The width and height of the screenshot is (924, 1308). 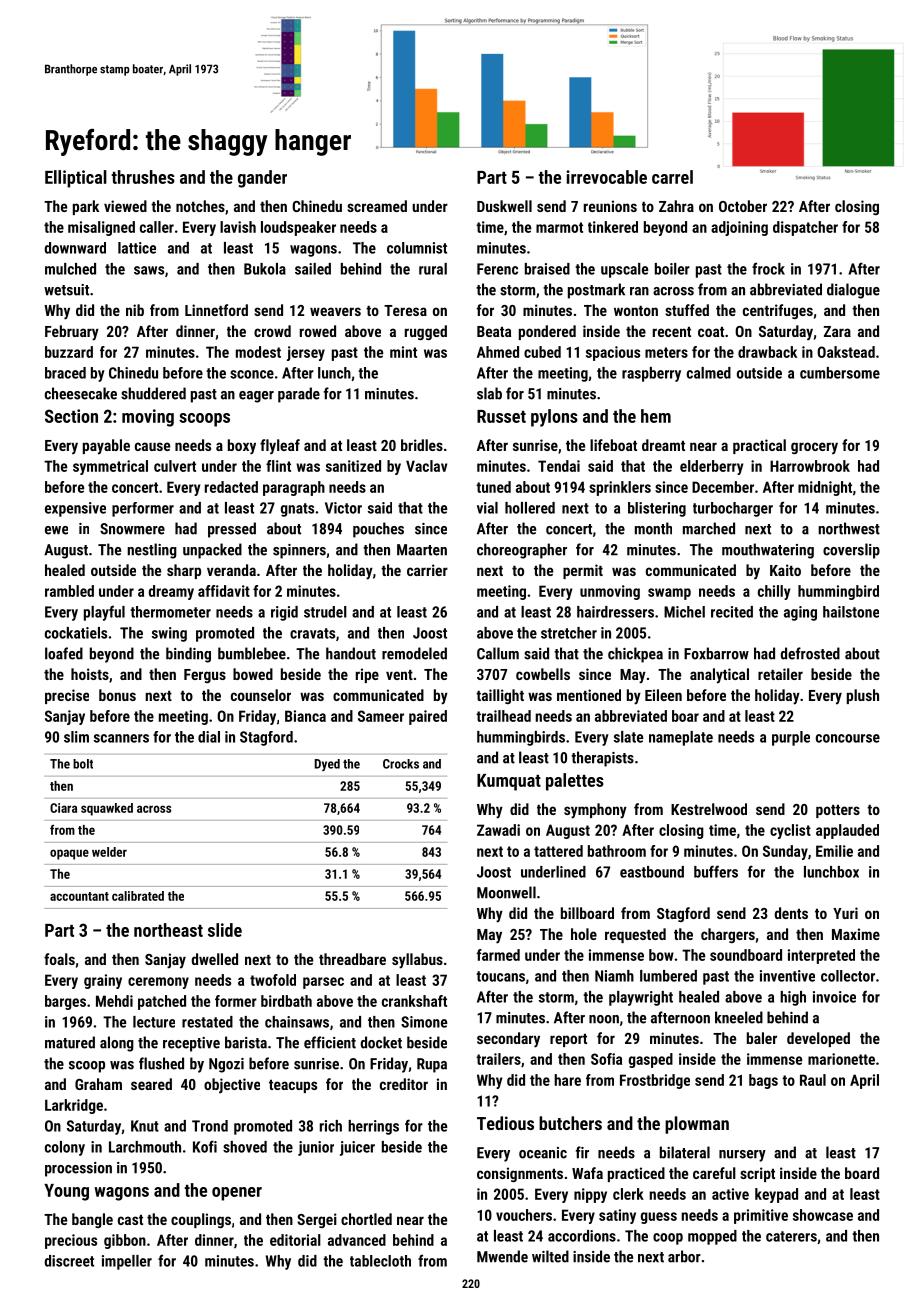 What do you see at coordinates (847, 831) in the screenshot?
I see `applauded` at bounding box center [847, 831].
